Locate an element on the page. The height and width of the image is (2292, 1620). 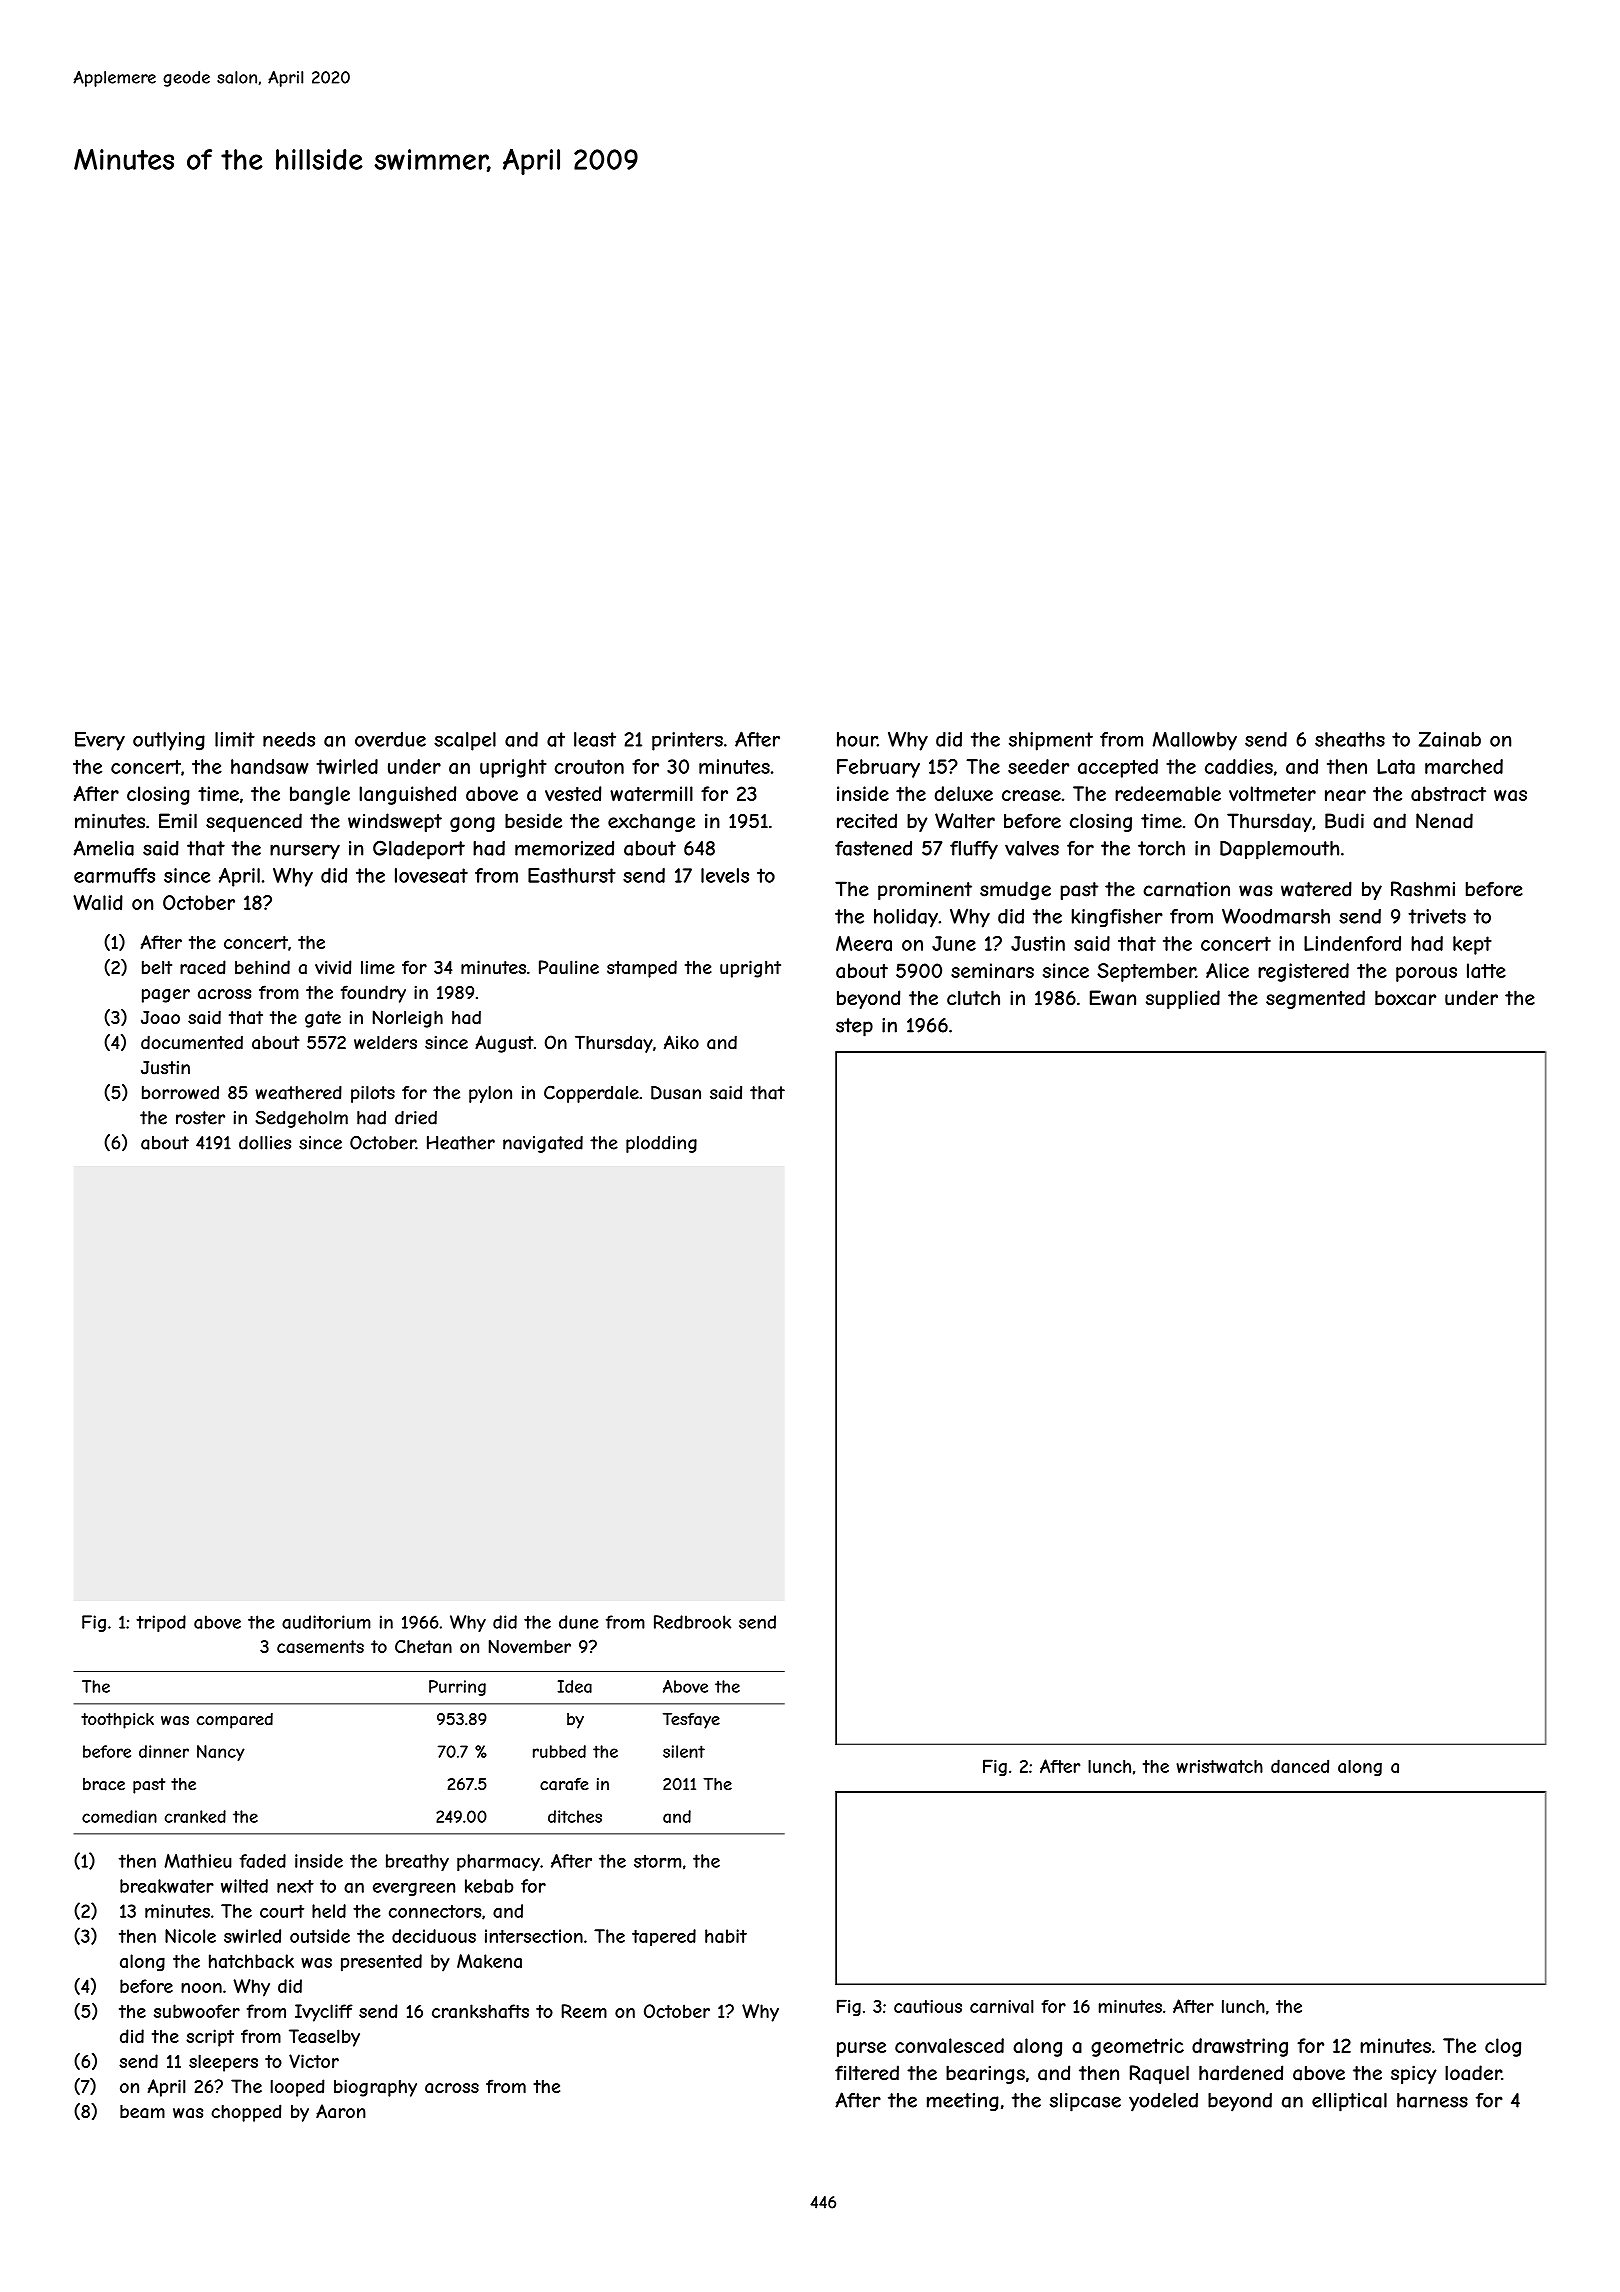
watered is located at coordinates (1316, 889).
